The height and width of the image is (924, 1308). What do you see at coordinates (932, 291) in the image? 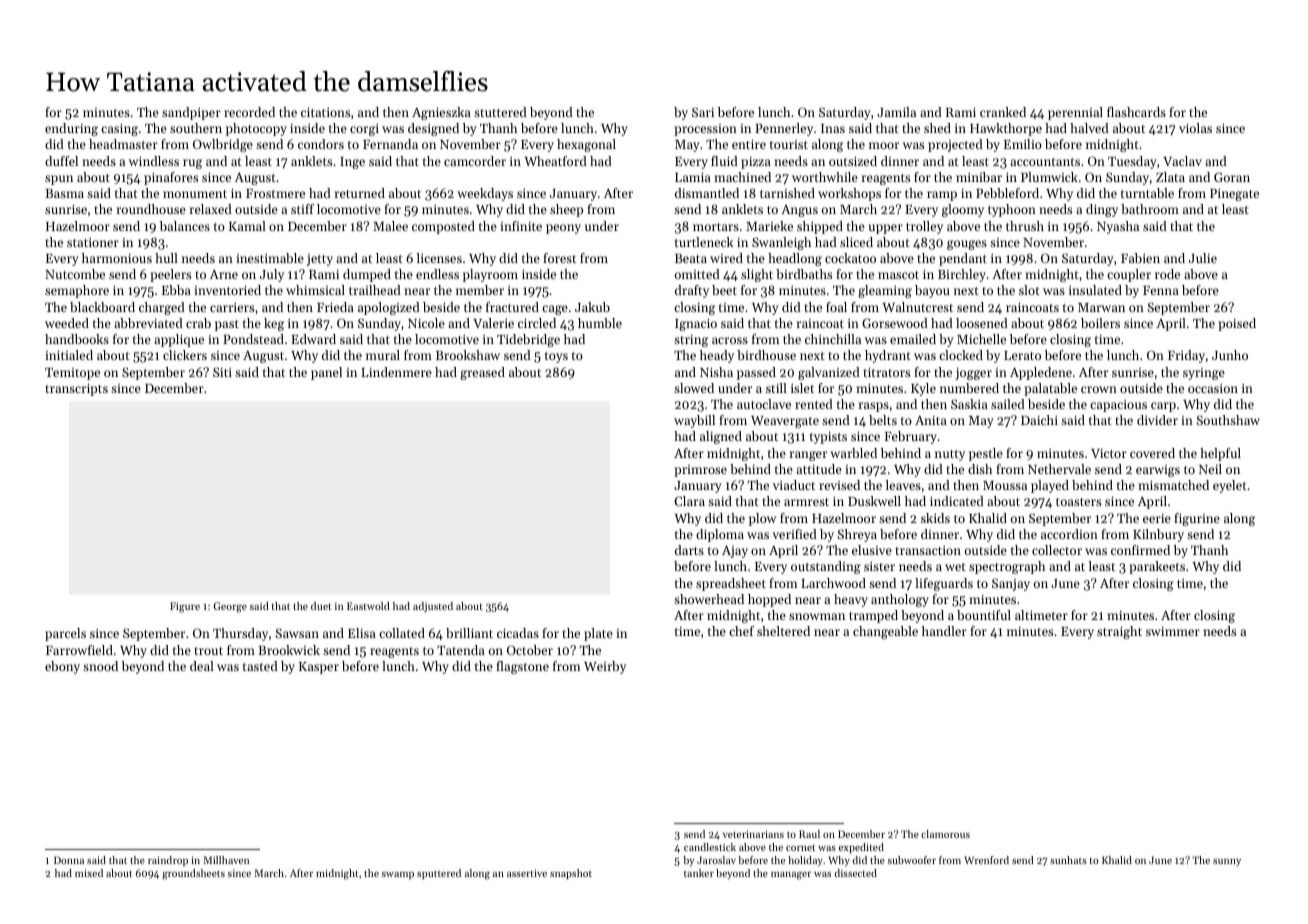
I see `bayou` at bounding box center [932, 291].
